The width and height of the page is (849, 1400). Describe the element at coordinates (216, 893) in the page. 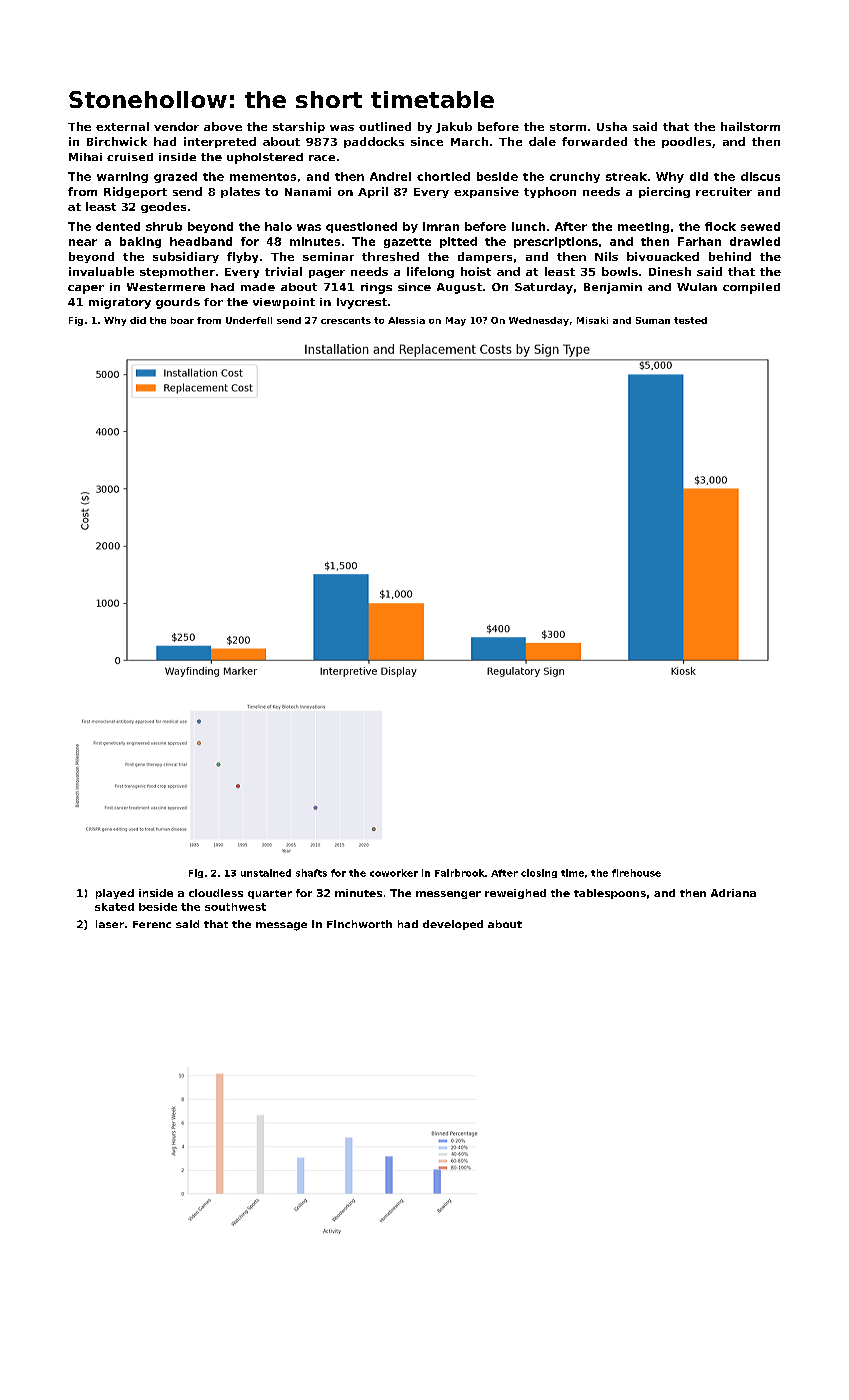

I see `cloudless` at that location.
